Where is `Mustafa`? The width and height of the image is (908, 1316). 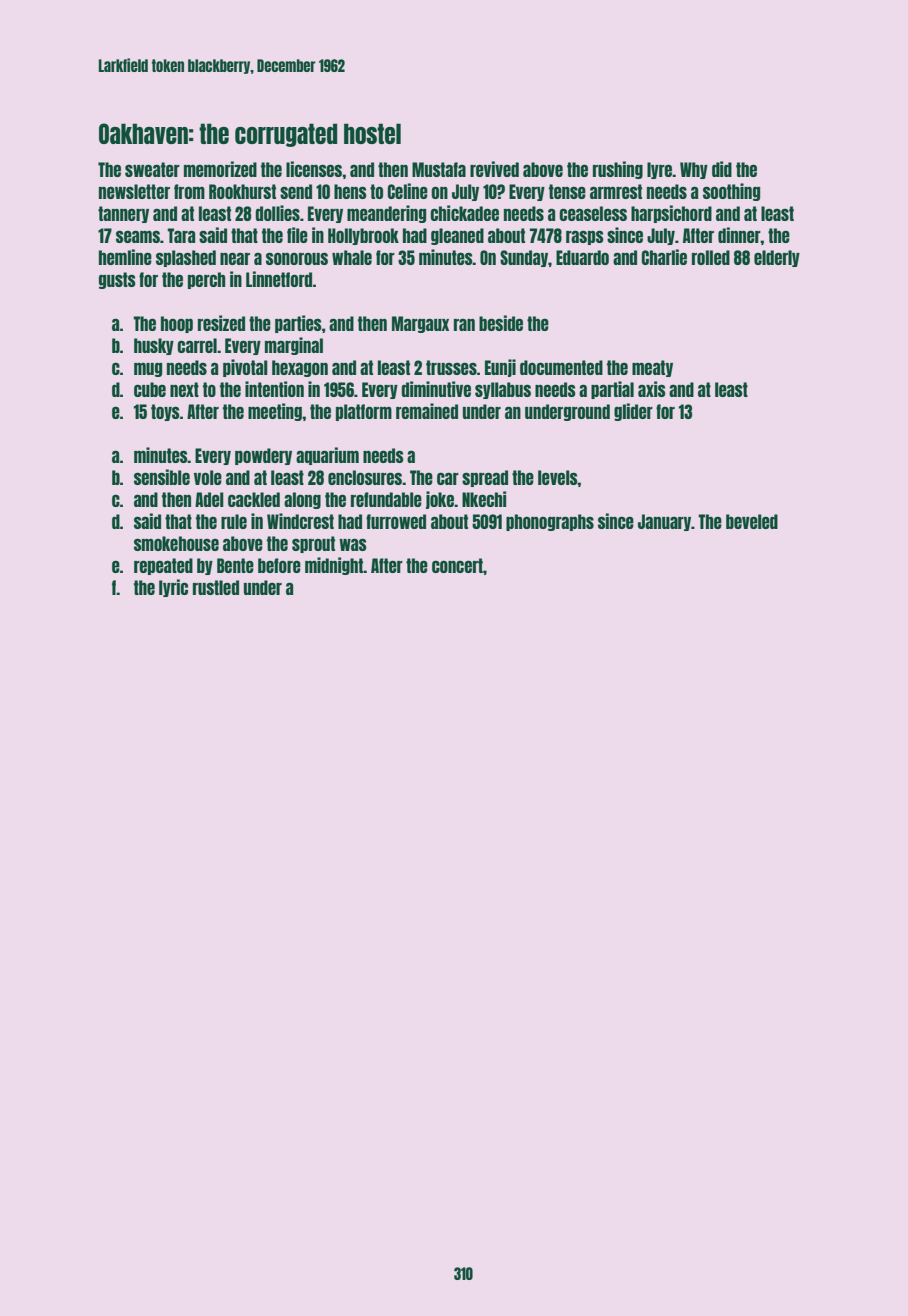 Mustafa is located at coordinates (439, 169).
